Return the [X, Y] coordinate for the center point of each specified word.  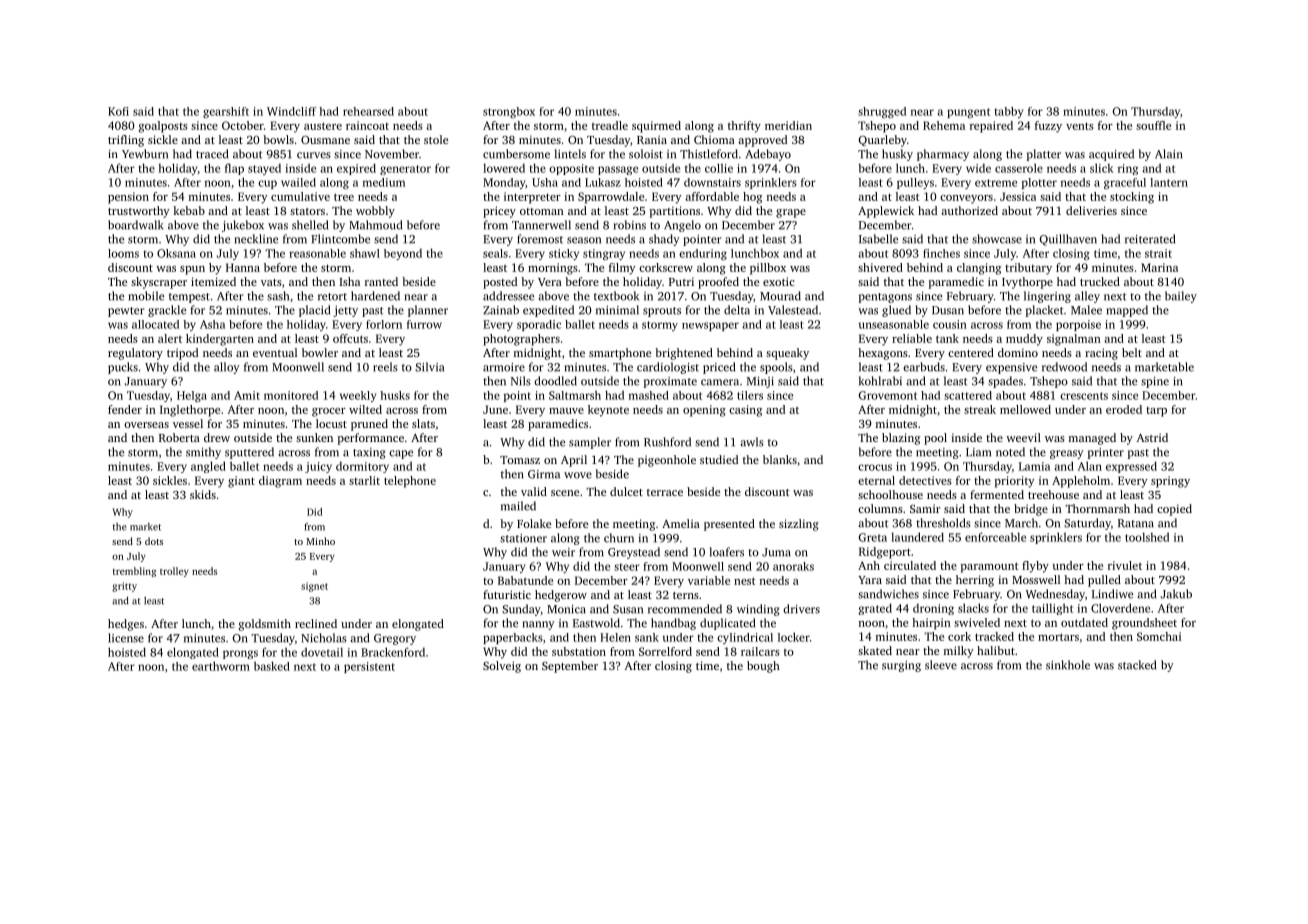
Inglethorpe [190, 411]
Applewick [886, 212]
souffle [1153, 125]
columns [880, 508]
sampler [590, 443]
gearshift [226, 112]
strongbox [509, 112]
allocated [155, 324]
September [570, 667]
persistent [369, 667]
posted [500, 283]
